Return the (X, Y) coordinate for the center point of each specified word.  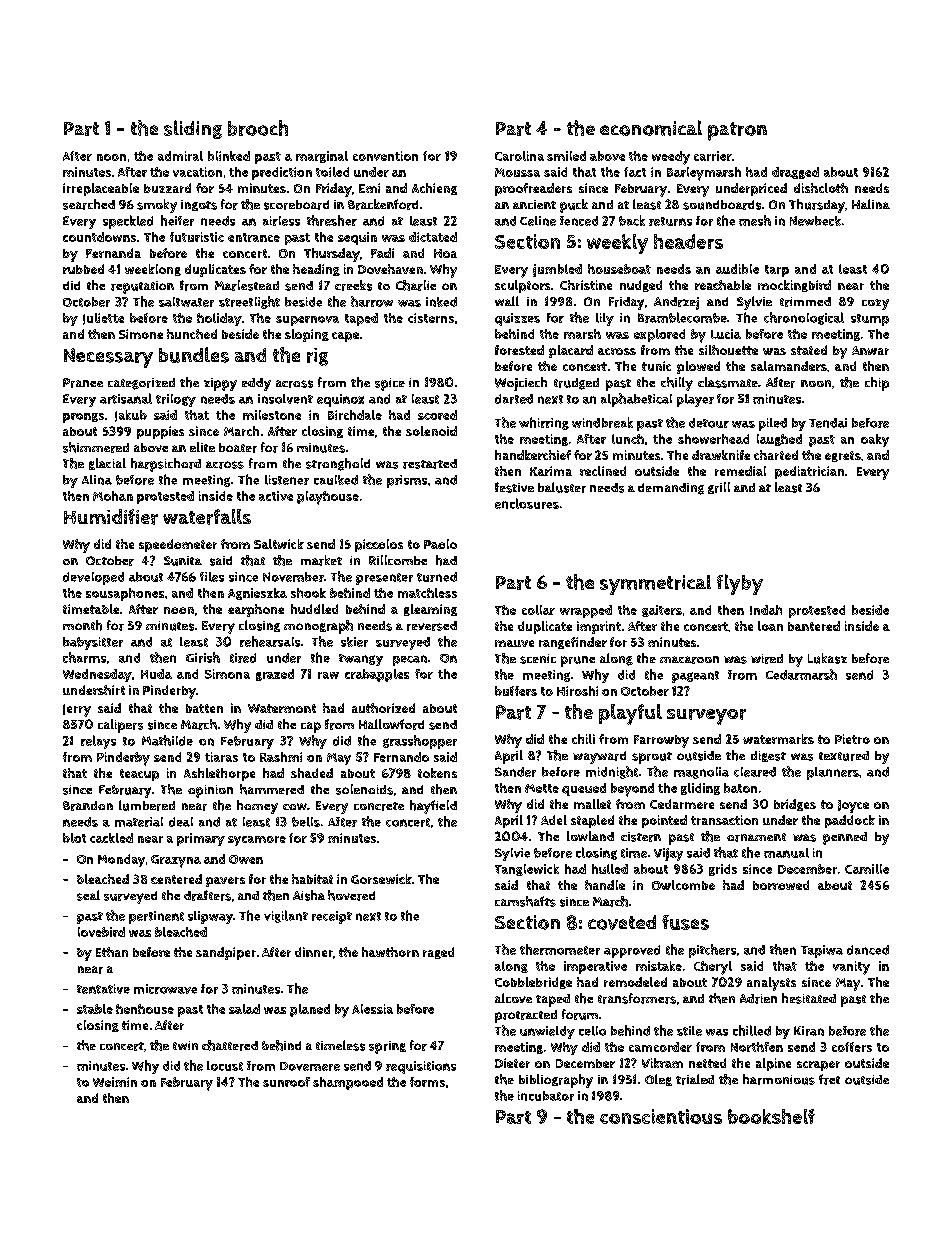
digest (768, 756)
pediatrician (809, 472)
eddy (256, 384)
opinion (210, 791)
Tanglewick (527, 870)
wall (507, 301)
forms (427, 1082)
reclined (603, 471)
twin (185, 1045)
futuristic (197, 237)
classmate (728, 382)
